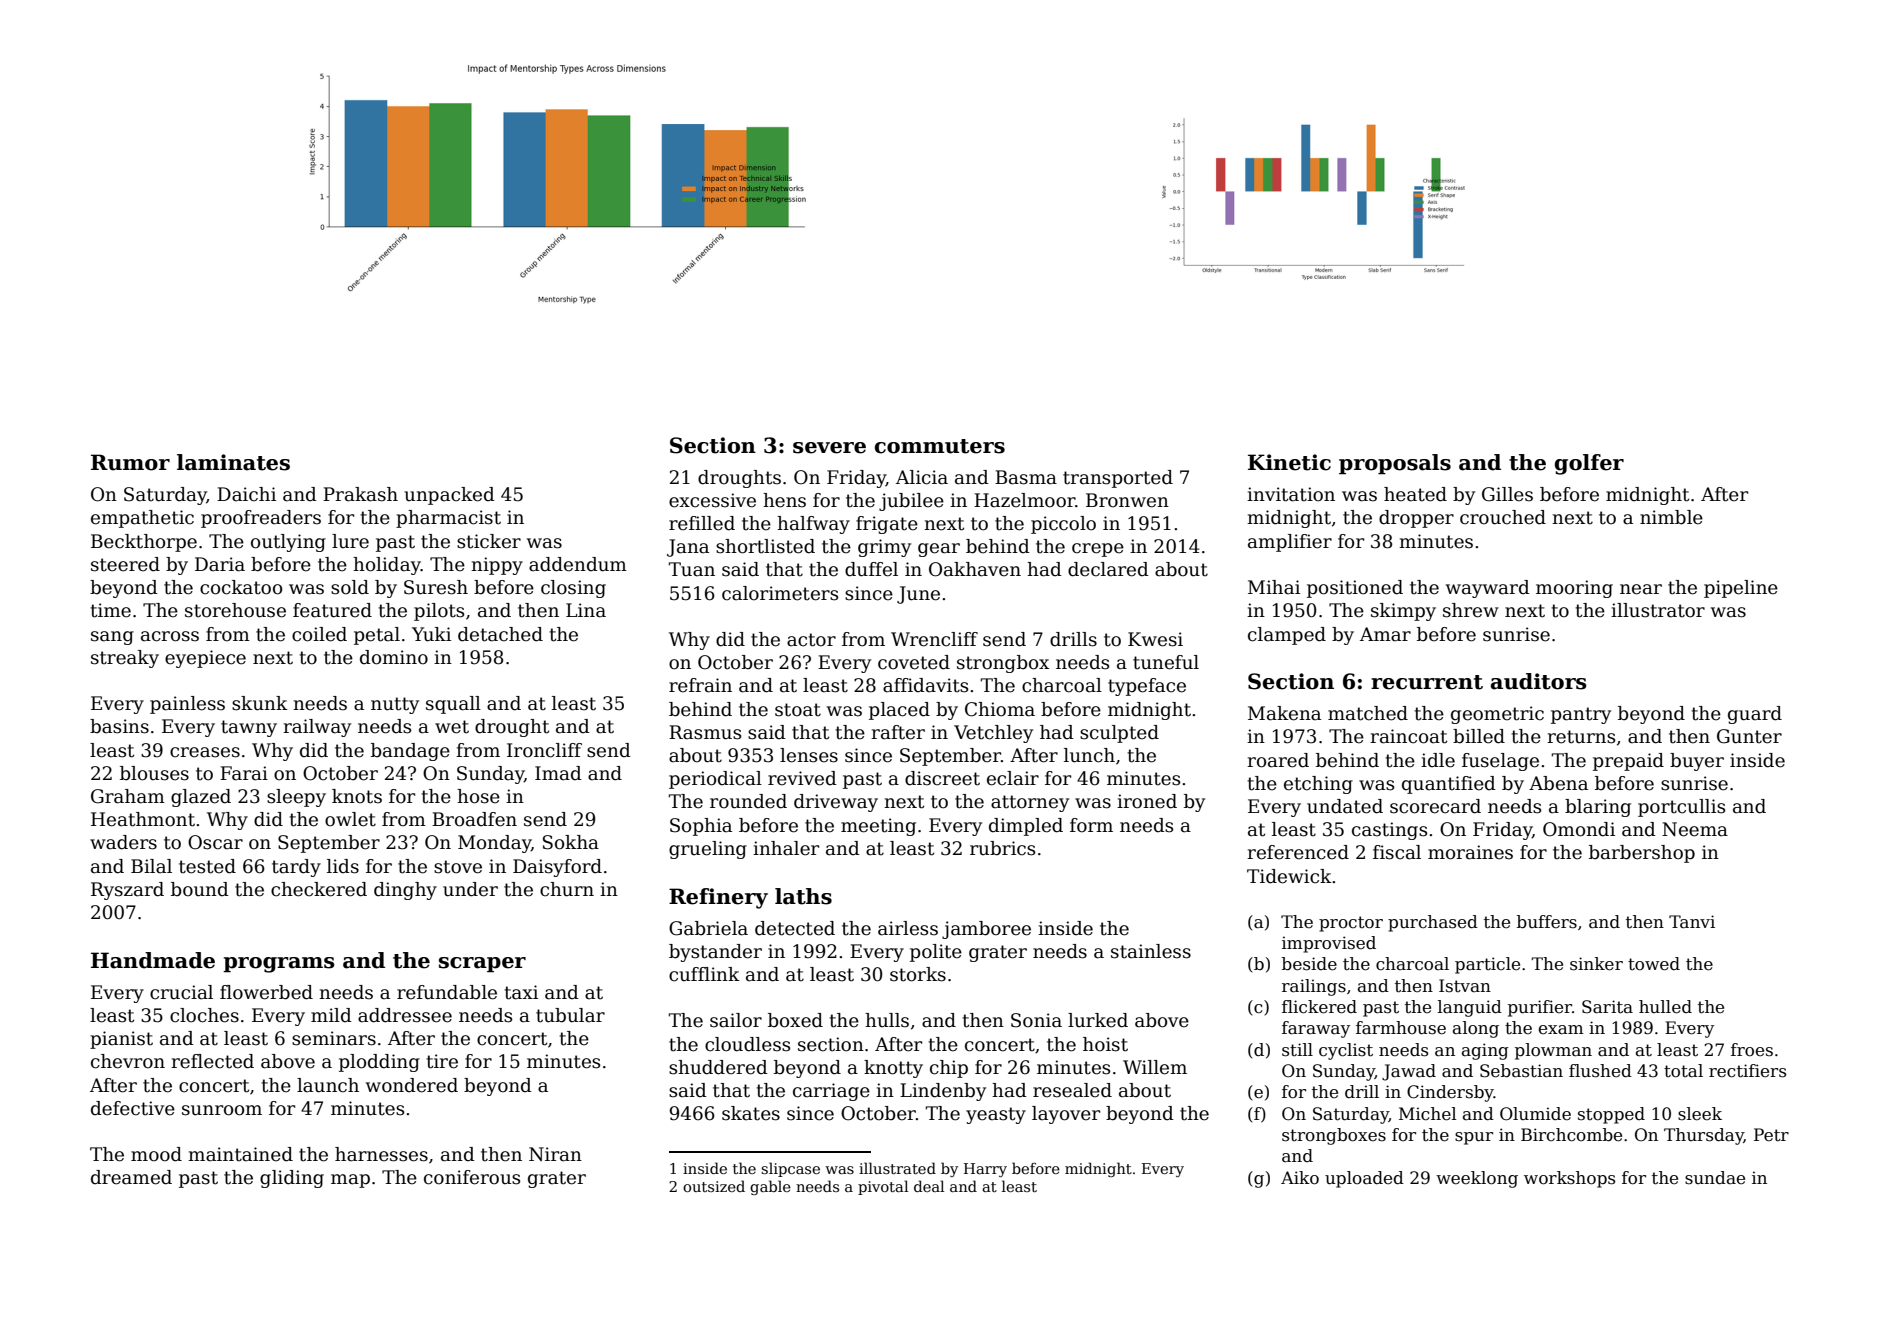  What do you see at coordinates (472, 1177) in the screenshot?
I see `coniferous` at bounding box center [472, 1177].
